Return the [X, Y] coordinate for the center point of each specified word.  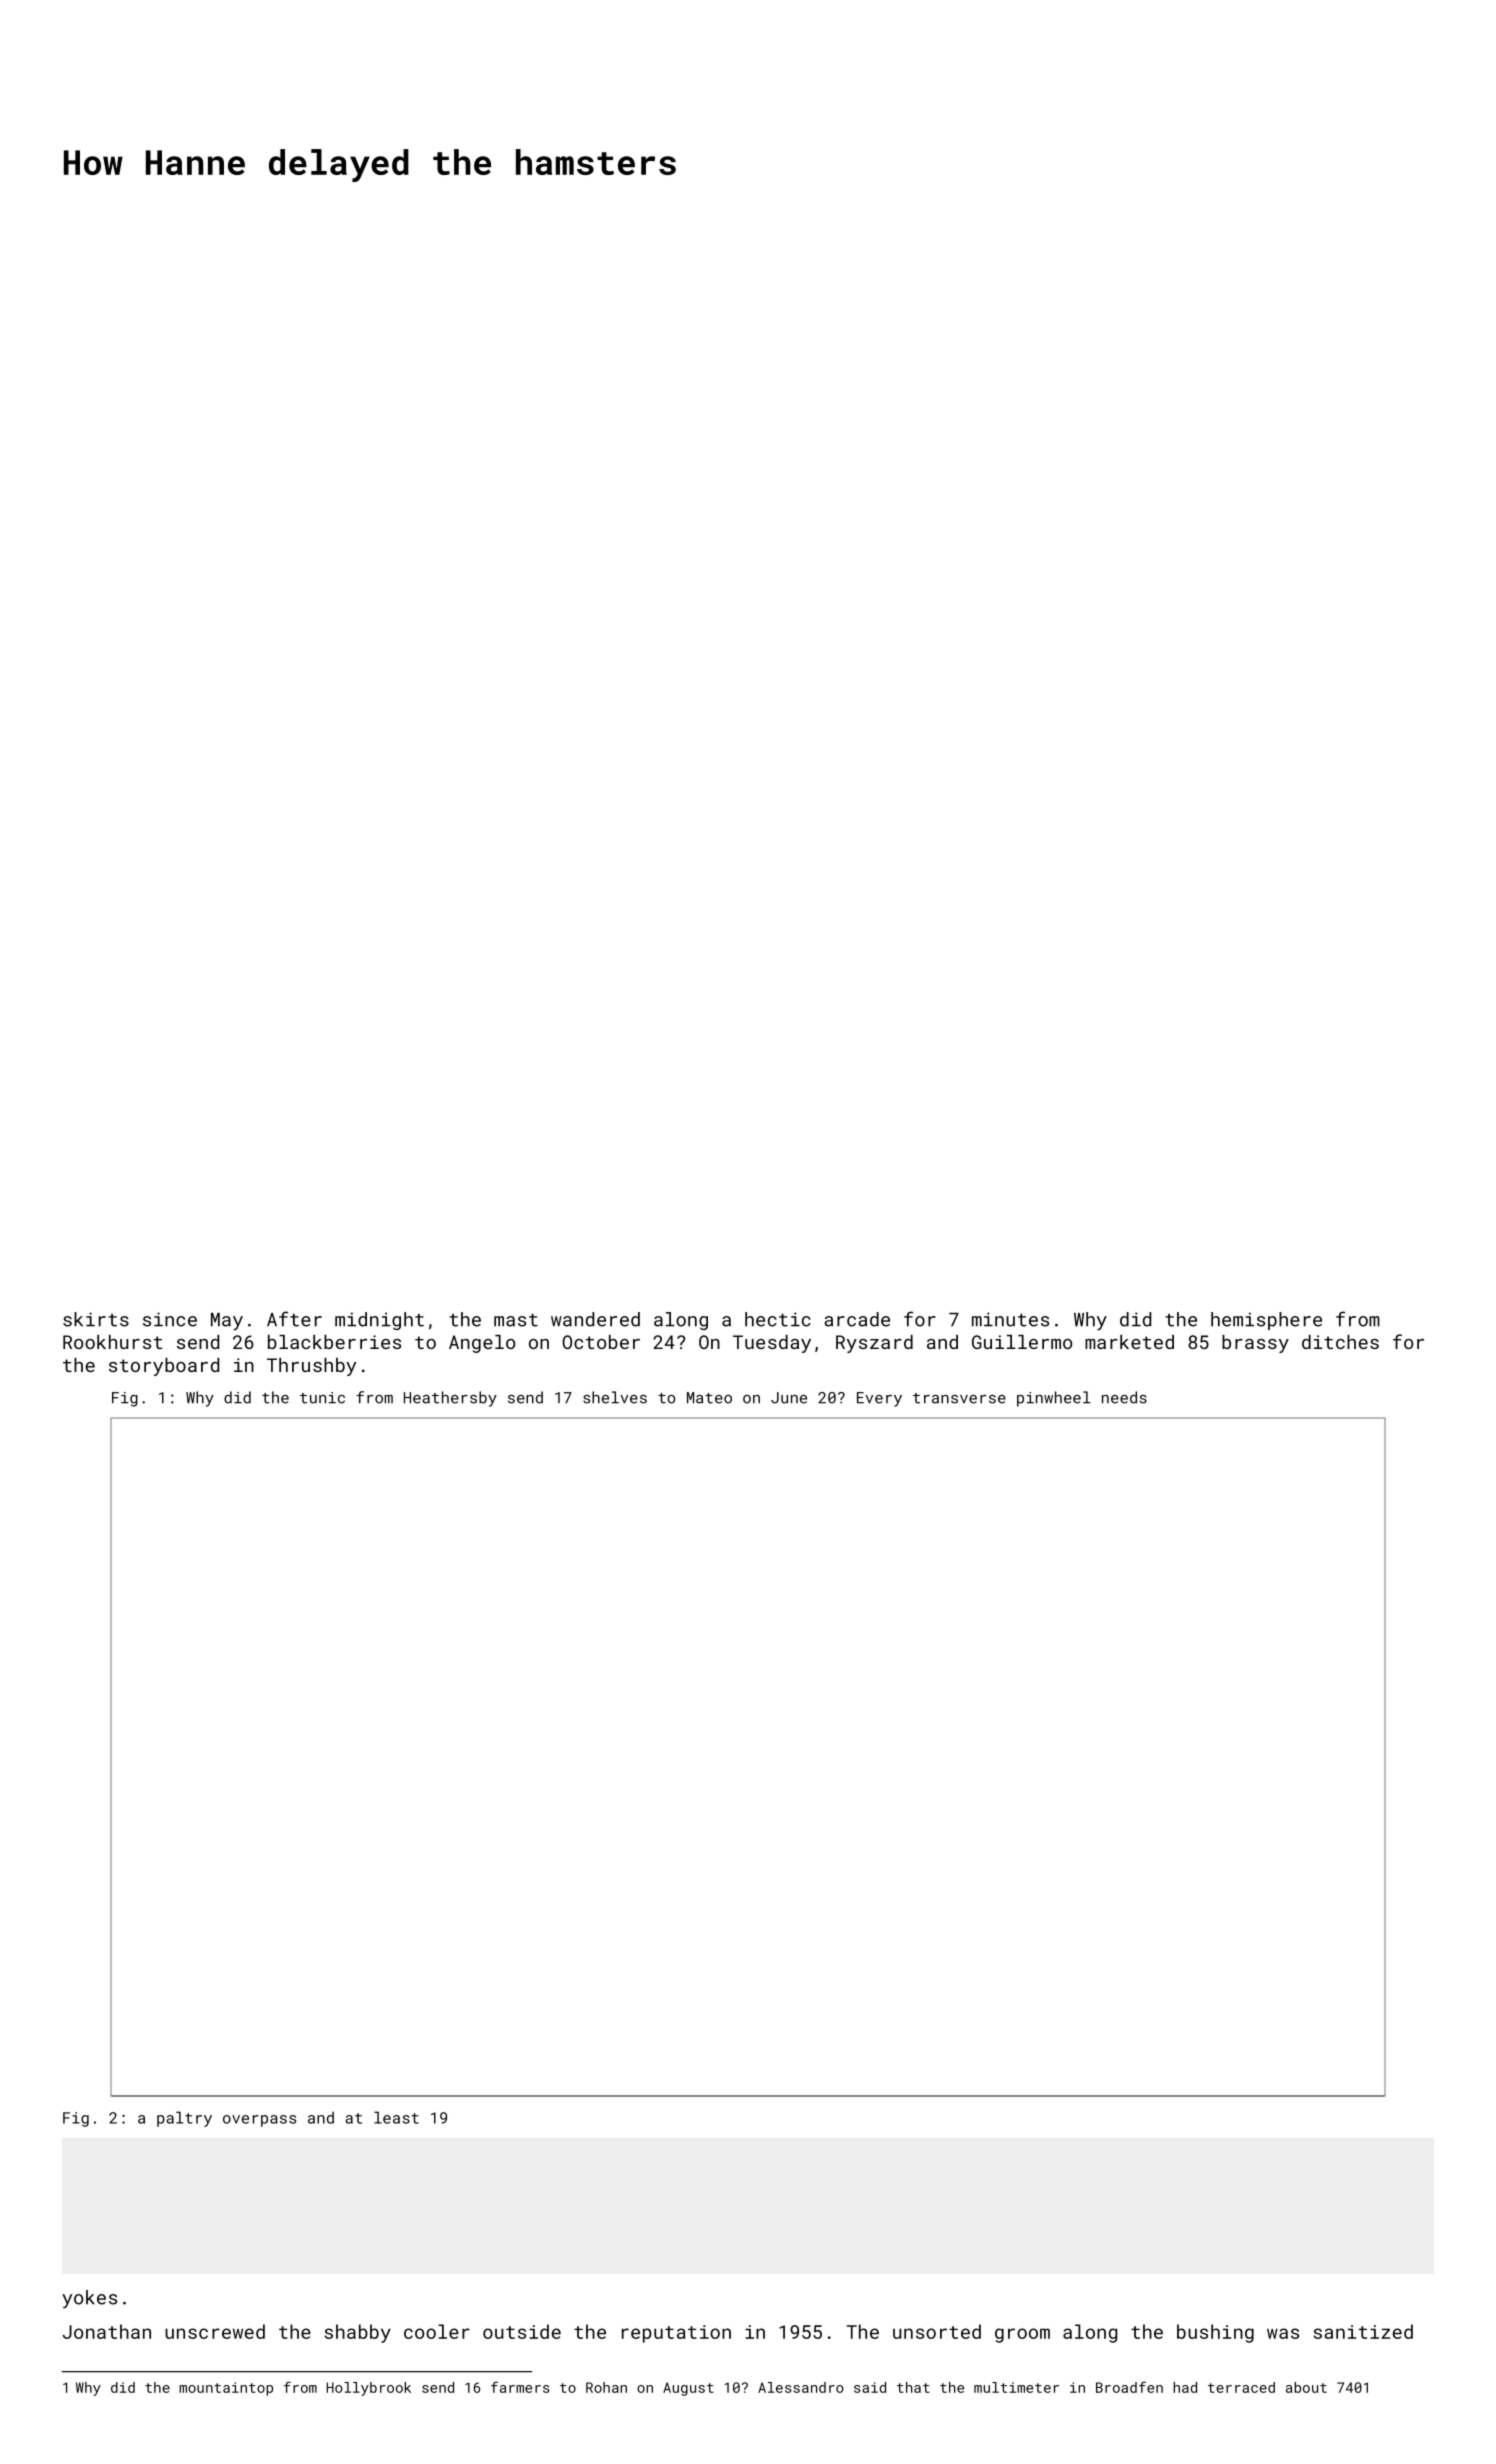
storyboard [164, 1367]
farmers [520, 2387]
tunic [322, 1398]
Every [879, 1399]
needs [1124, 1397]
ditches [1340, 1342]
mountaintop [226, 2389]
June [789, 1398]
